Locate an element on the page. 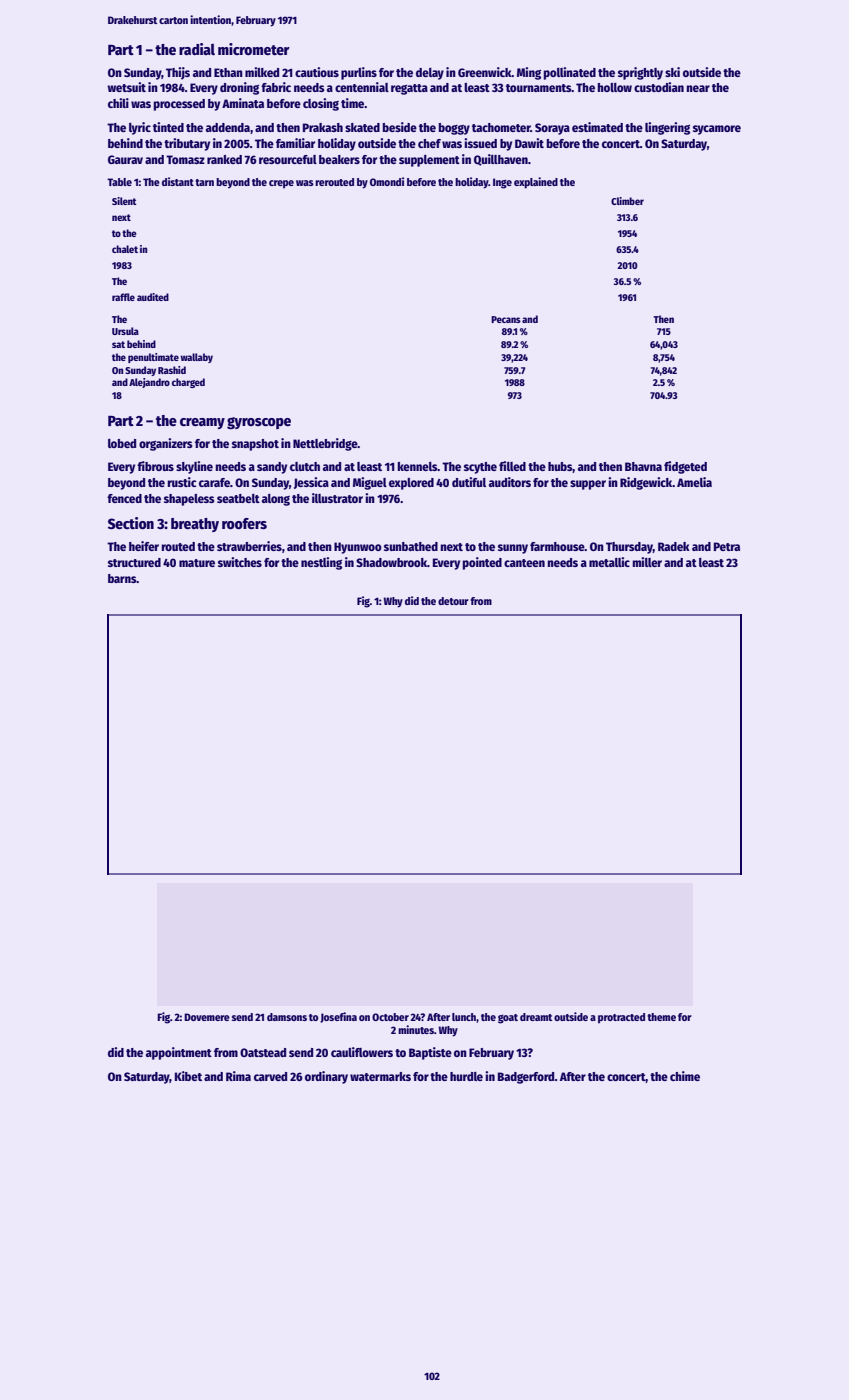  miller is located at coordinates (647, 562).
